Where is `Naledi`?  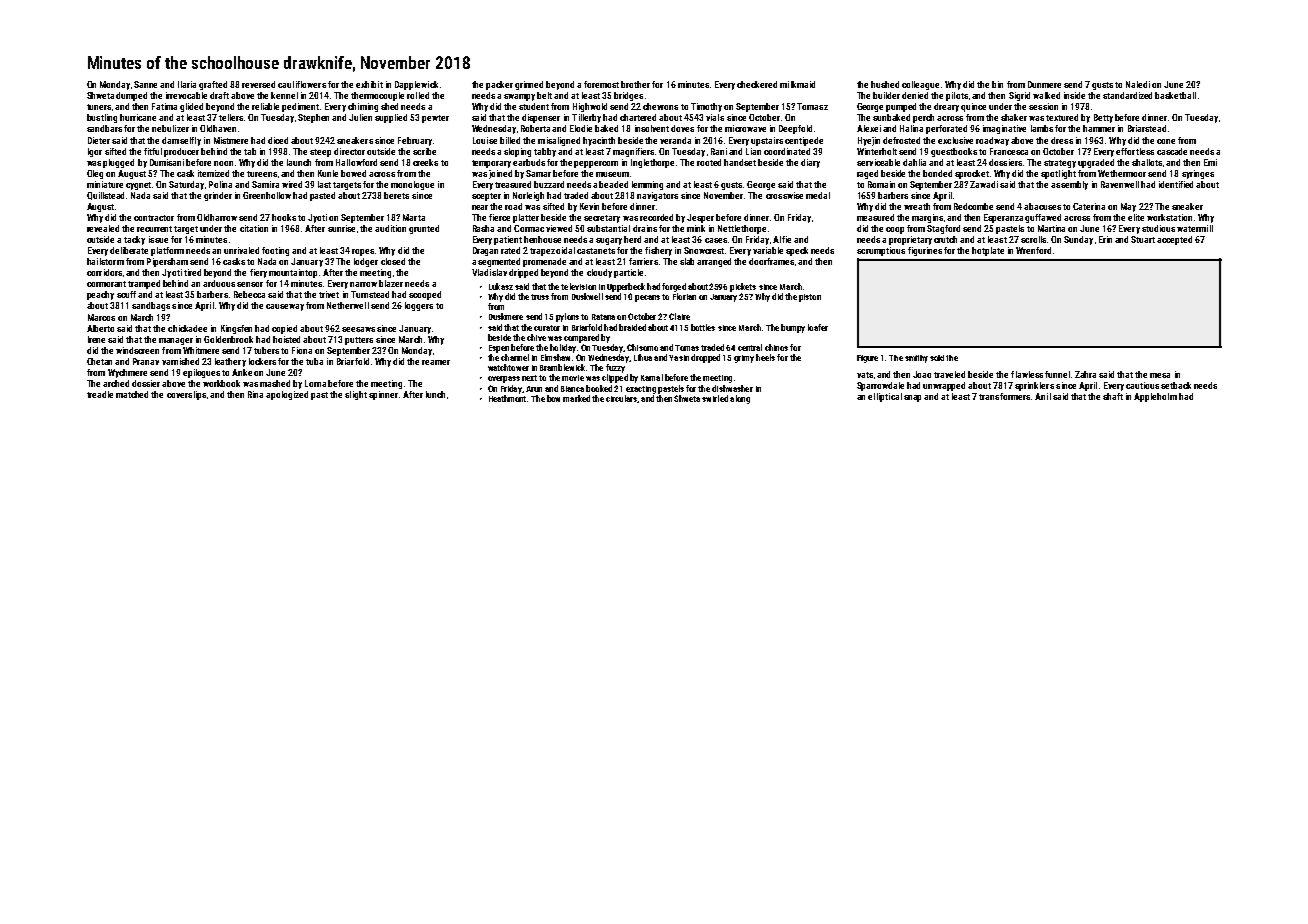 Naledi is located at coordinates (1138, 84).
